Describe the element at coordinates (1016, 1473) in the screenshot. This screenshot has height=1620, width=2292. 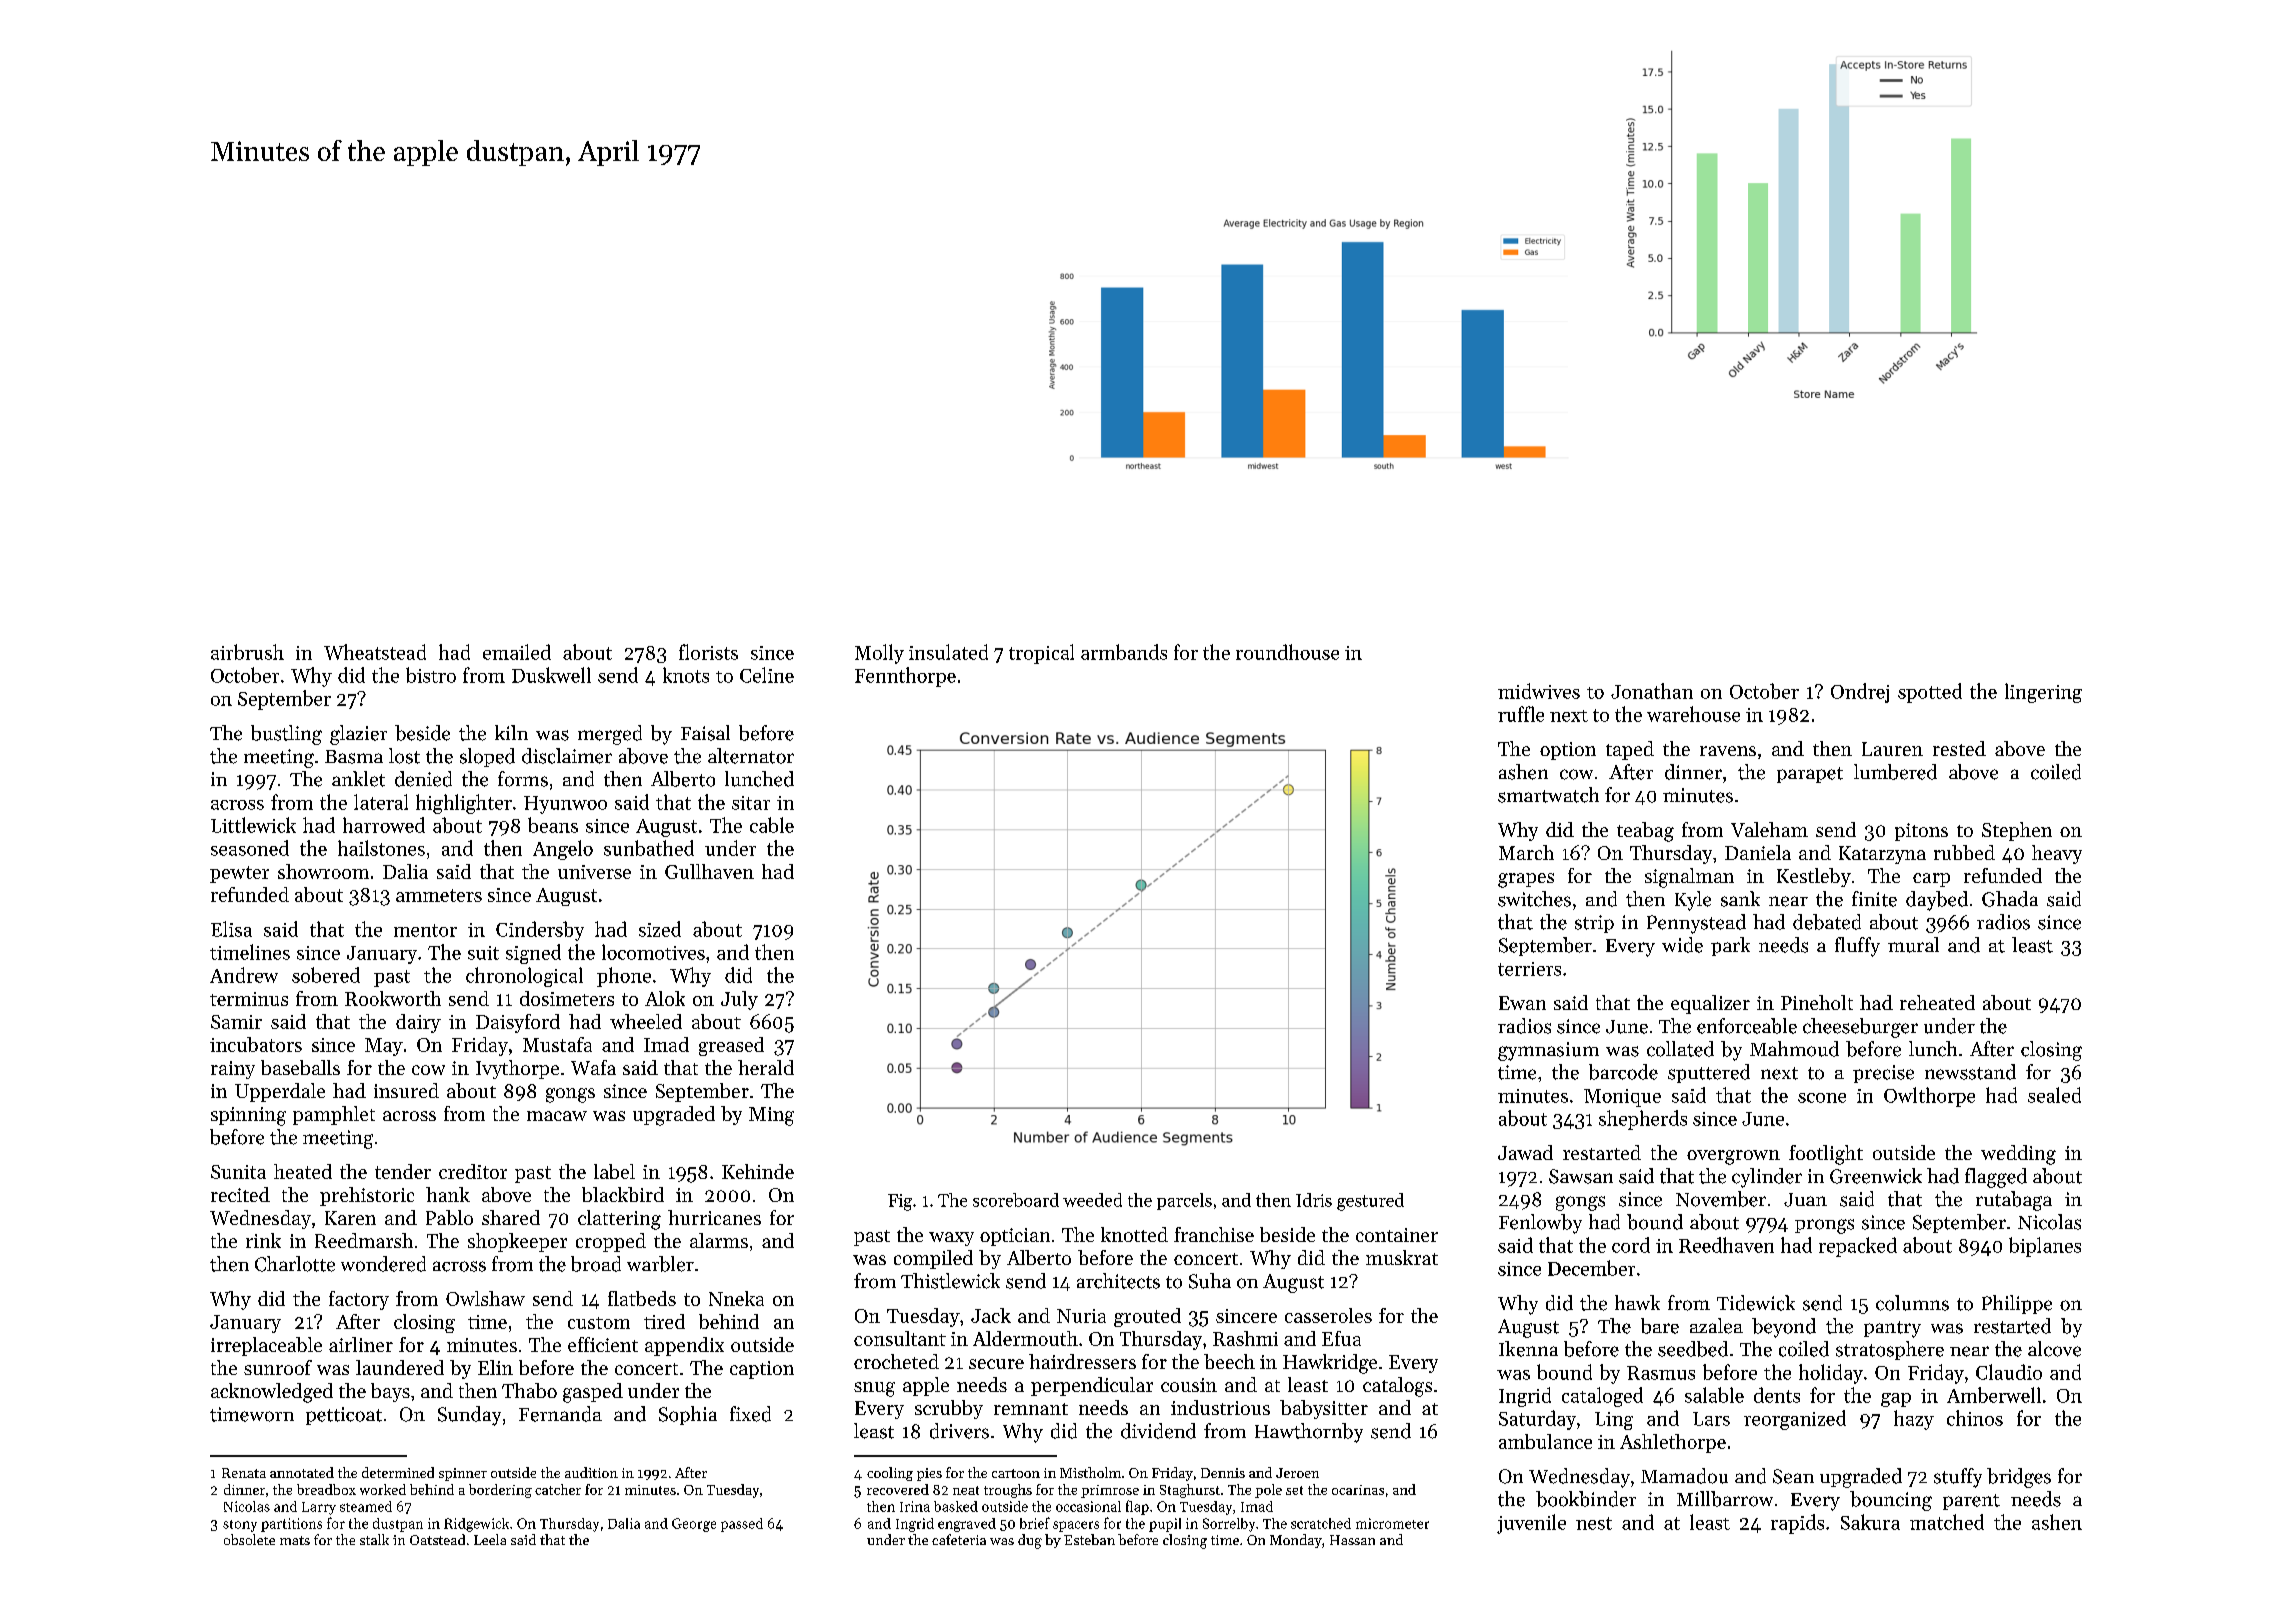
I see `cartoon` at that location.
